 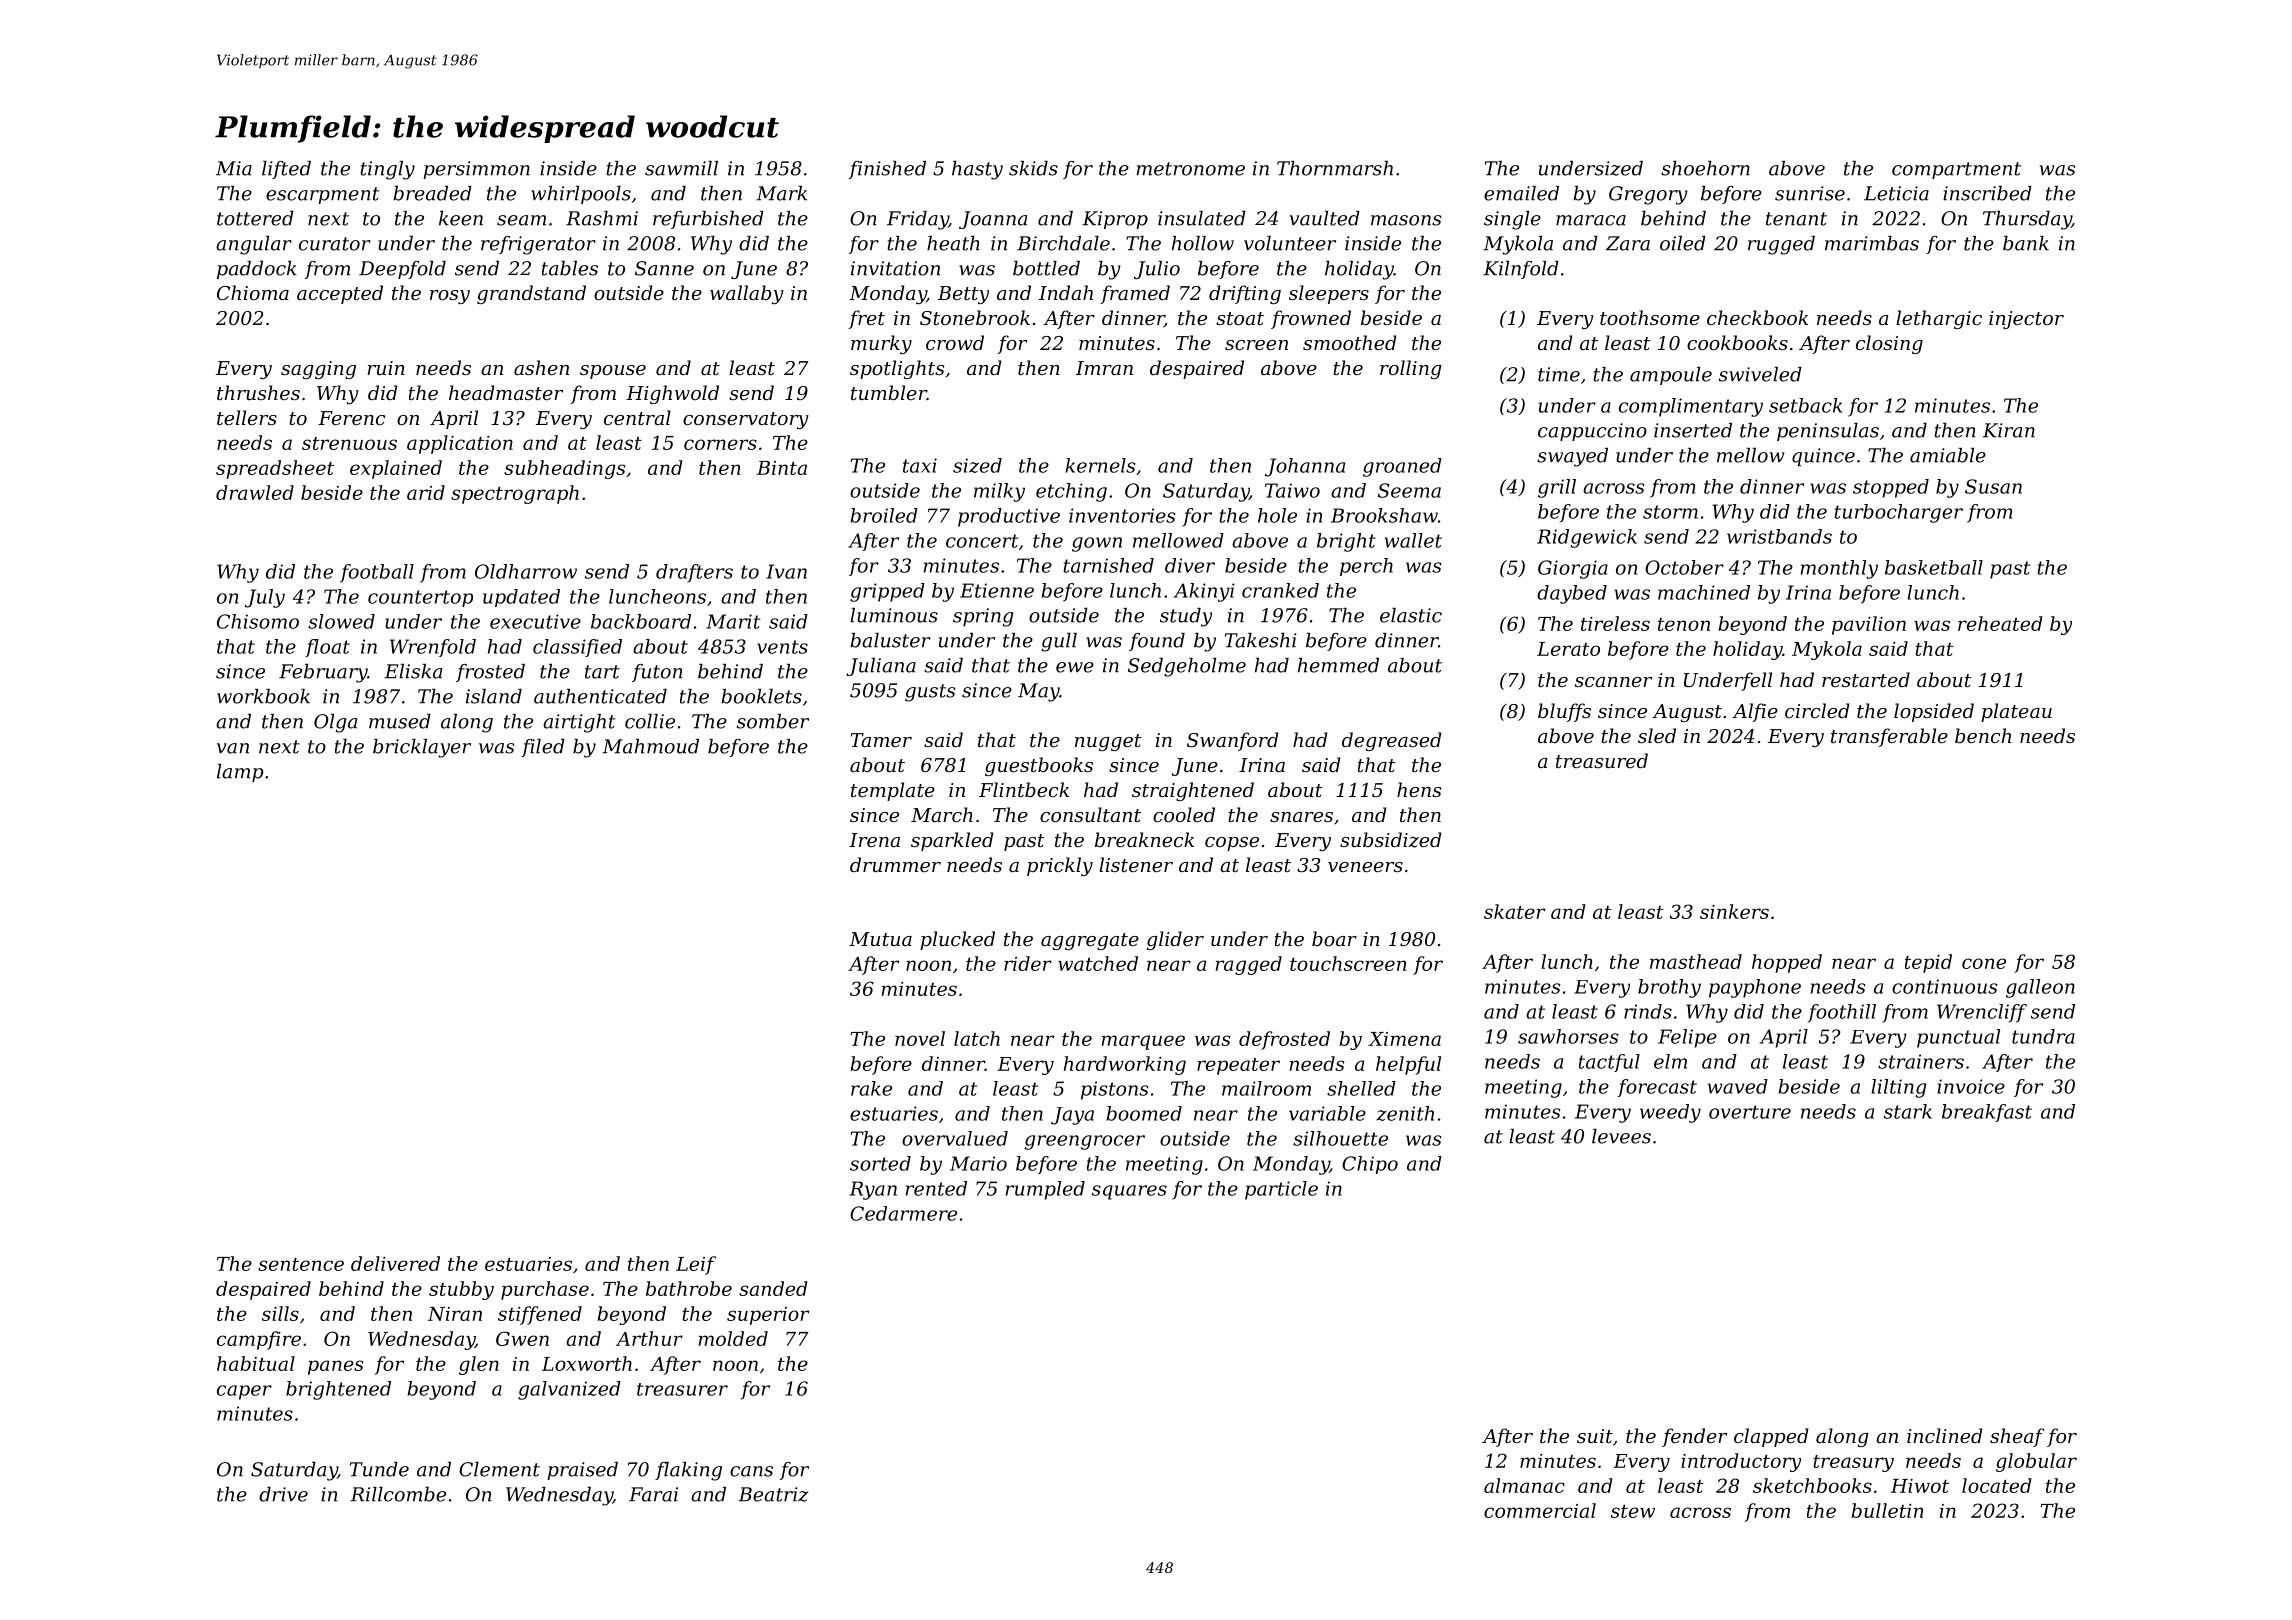 What do you see at coordinates (1956, 170) in the screenshot?
I see `compartment` at bounding box center [1956, 170].
